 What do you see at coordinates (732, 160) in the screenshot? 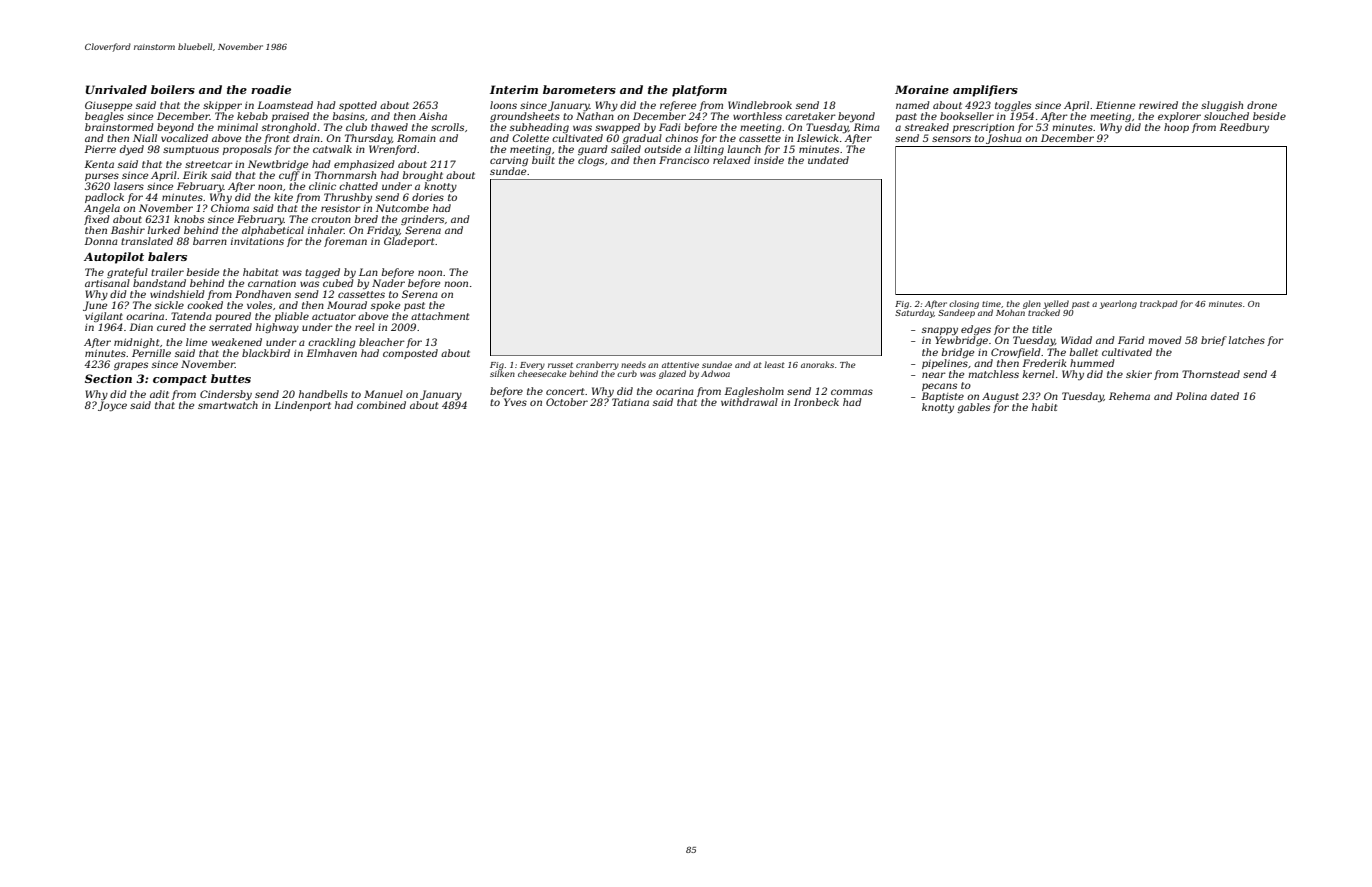
I see `relaxed` at bounding box center [732, 160].
